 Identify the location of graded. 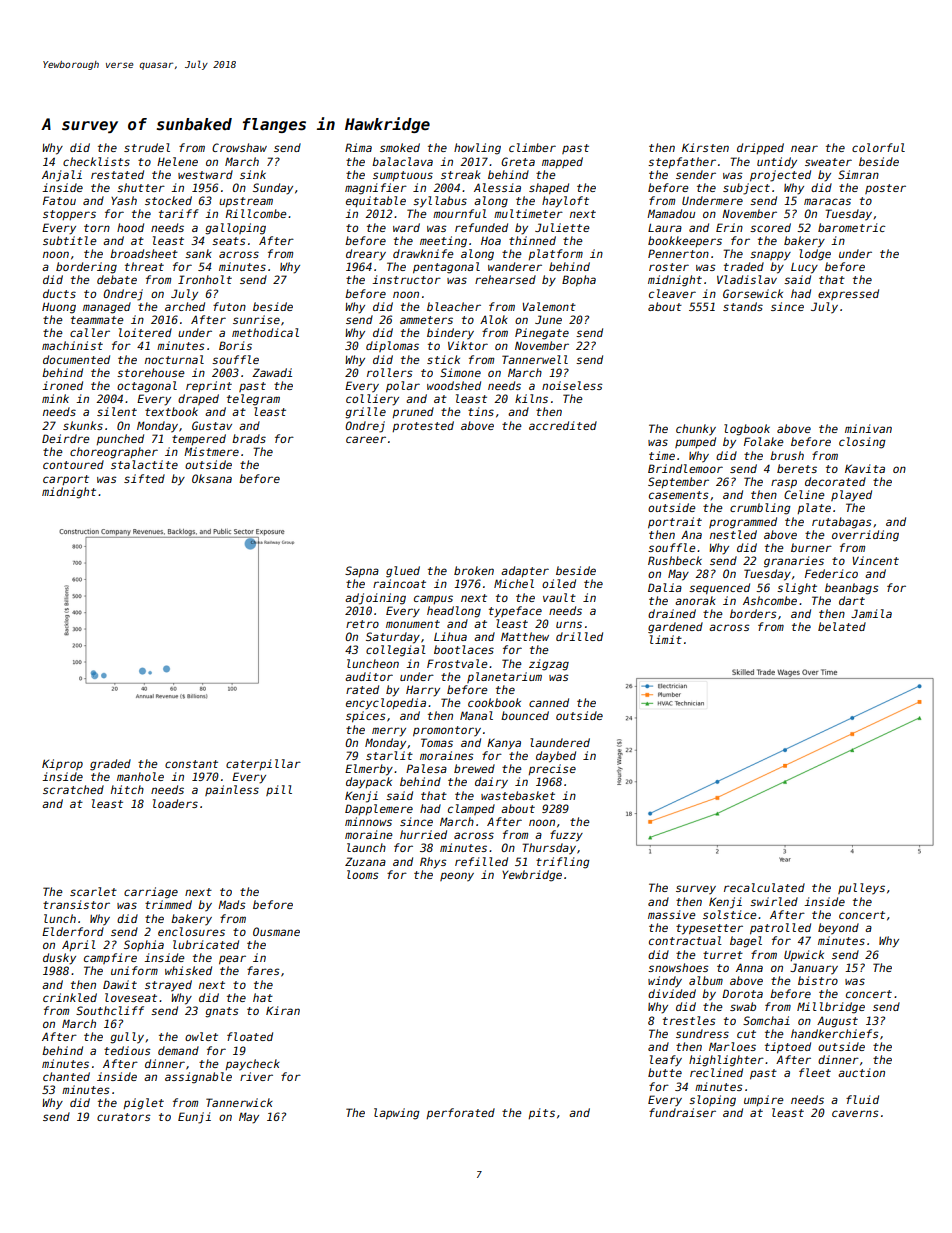
(110, 765).
